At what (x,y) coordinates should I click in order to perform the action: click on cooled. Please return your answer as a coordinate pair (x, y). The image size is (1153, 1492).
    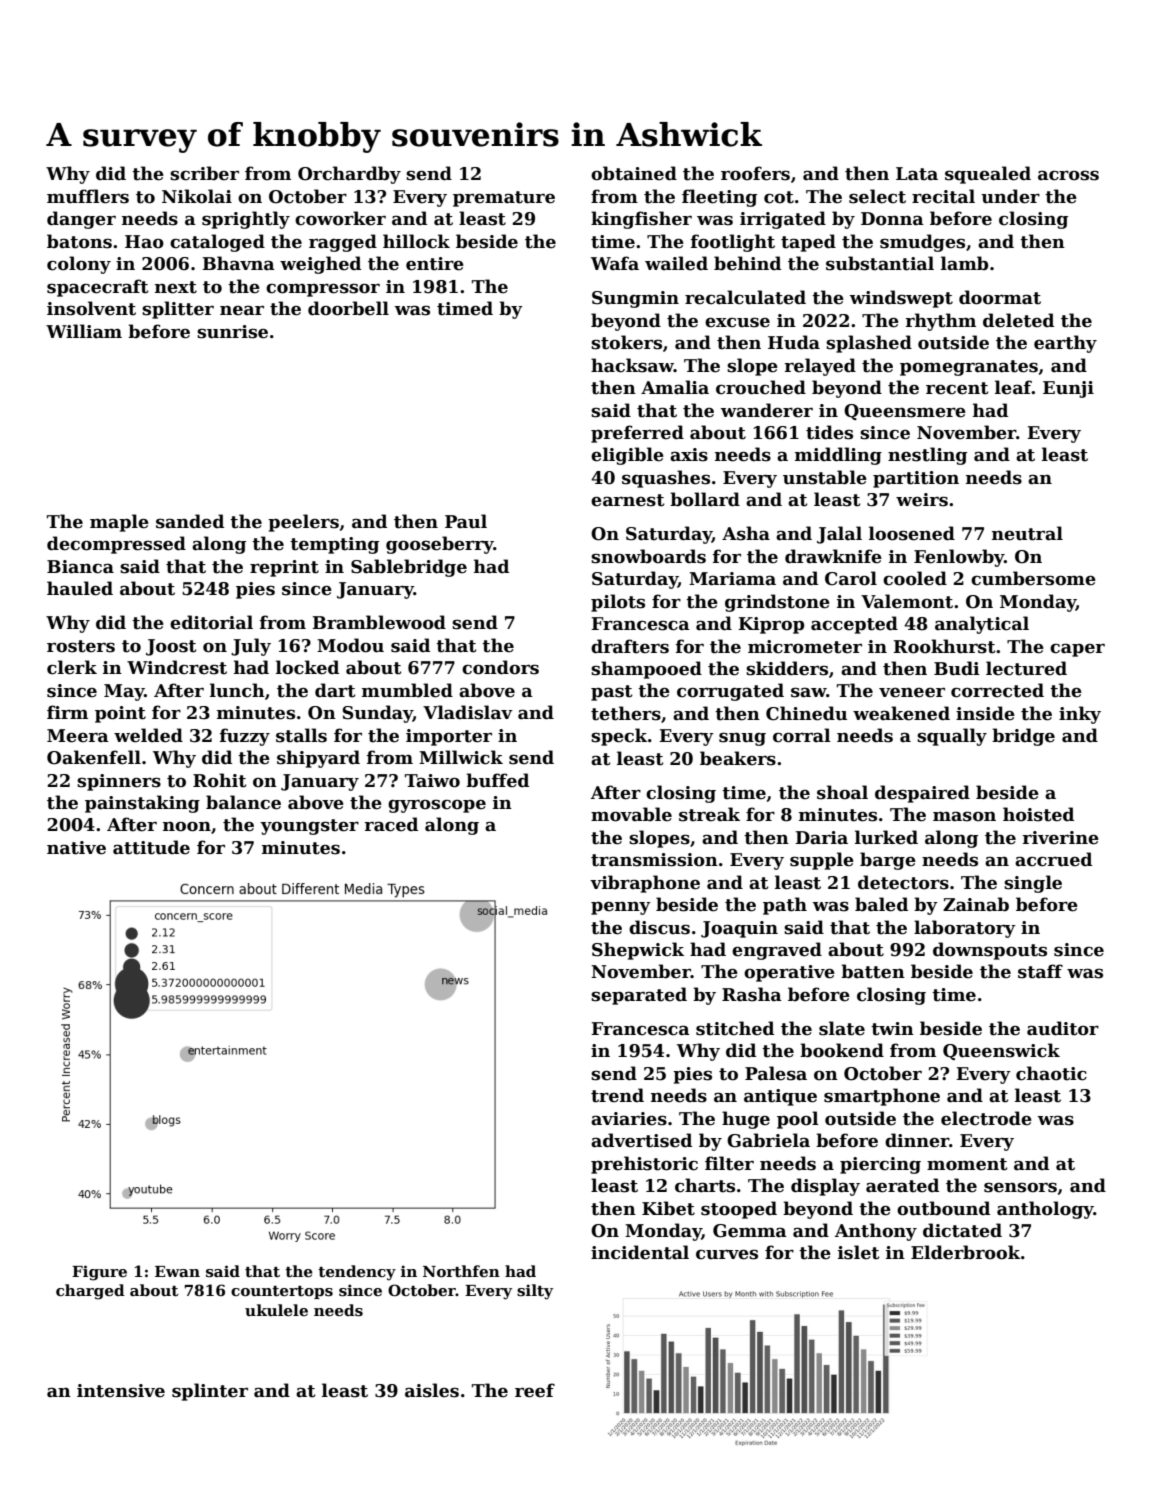
    Looking at the image, I should click on (915, 578).
